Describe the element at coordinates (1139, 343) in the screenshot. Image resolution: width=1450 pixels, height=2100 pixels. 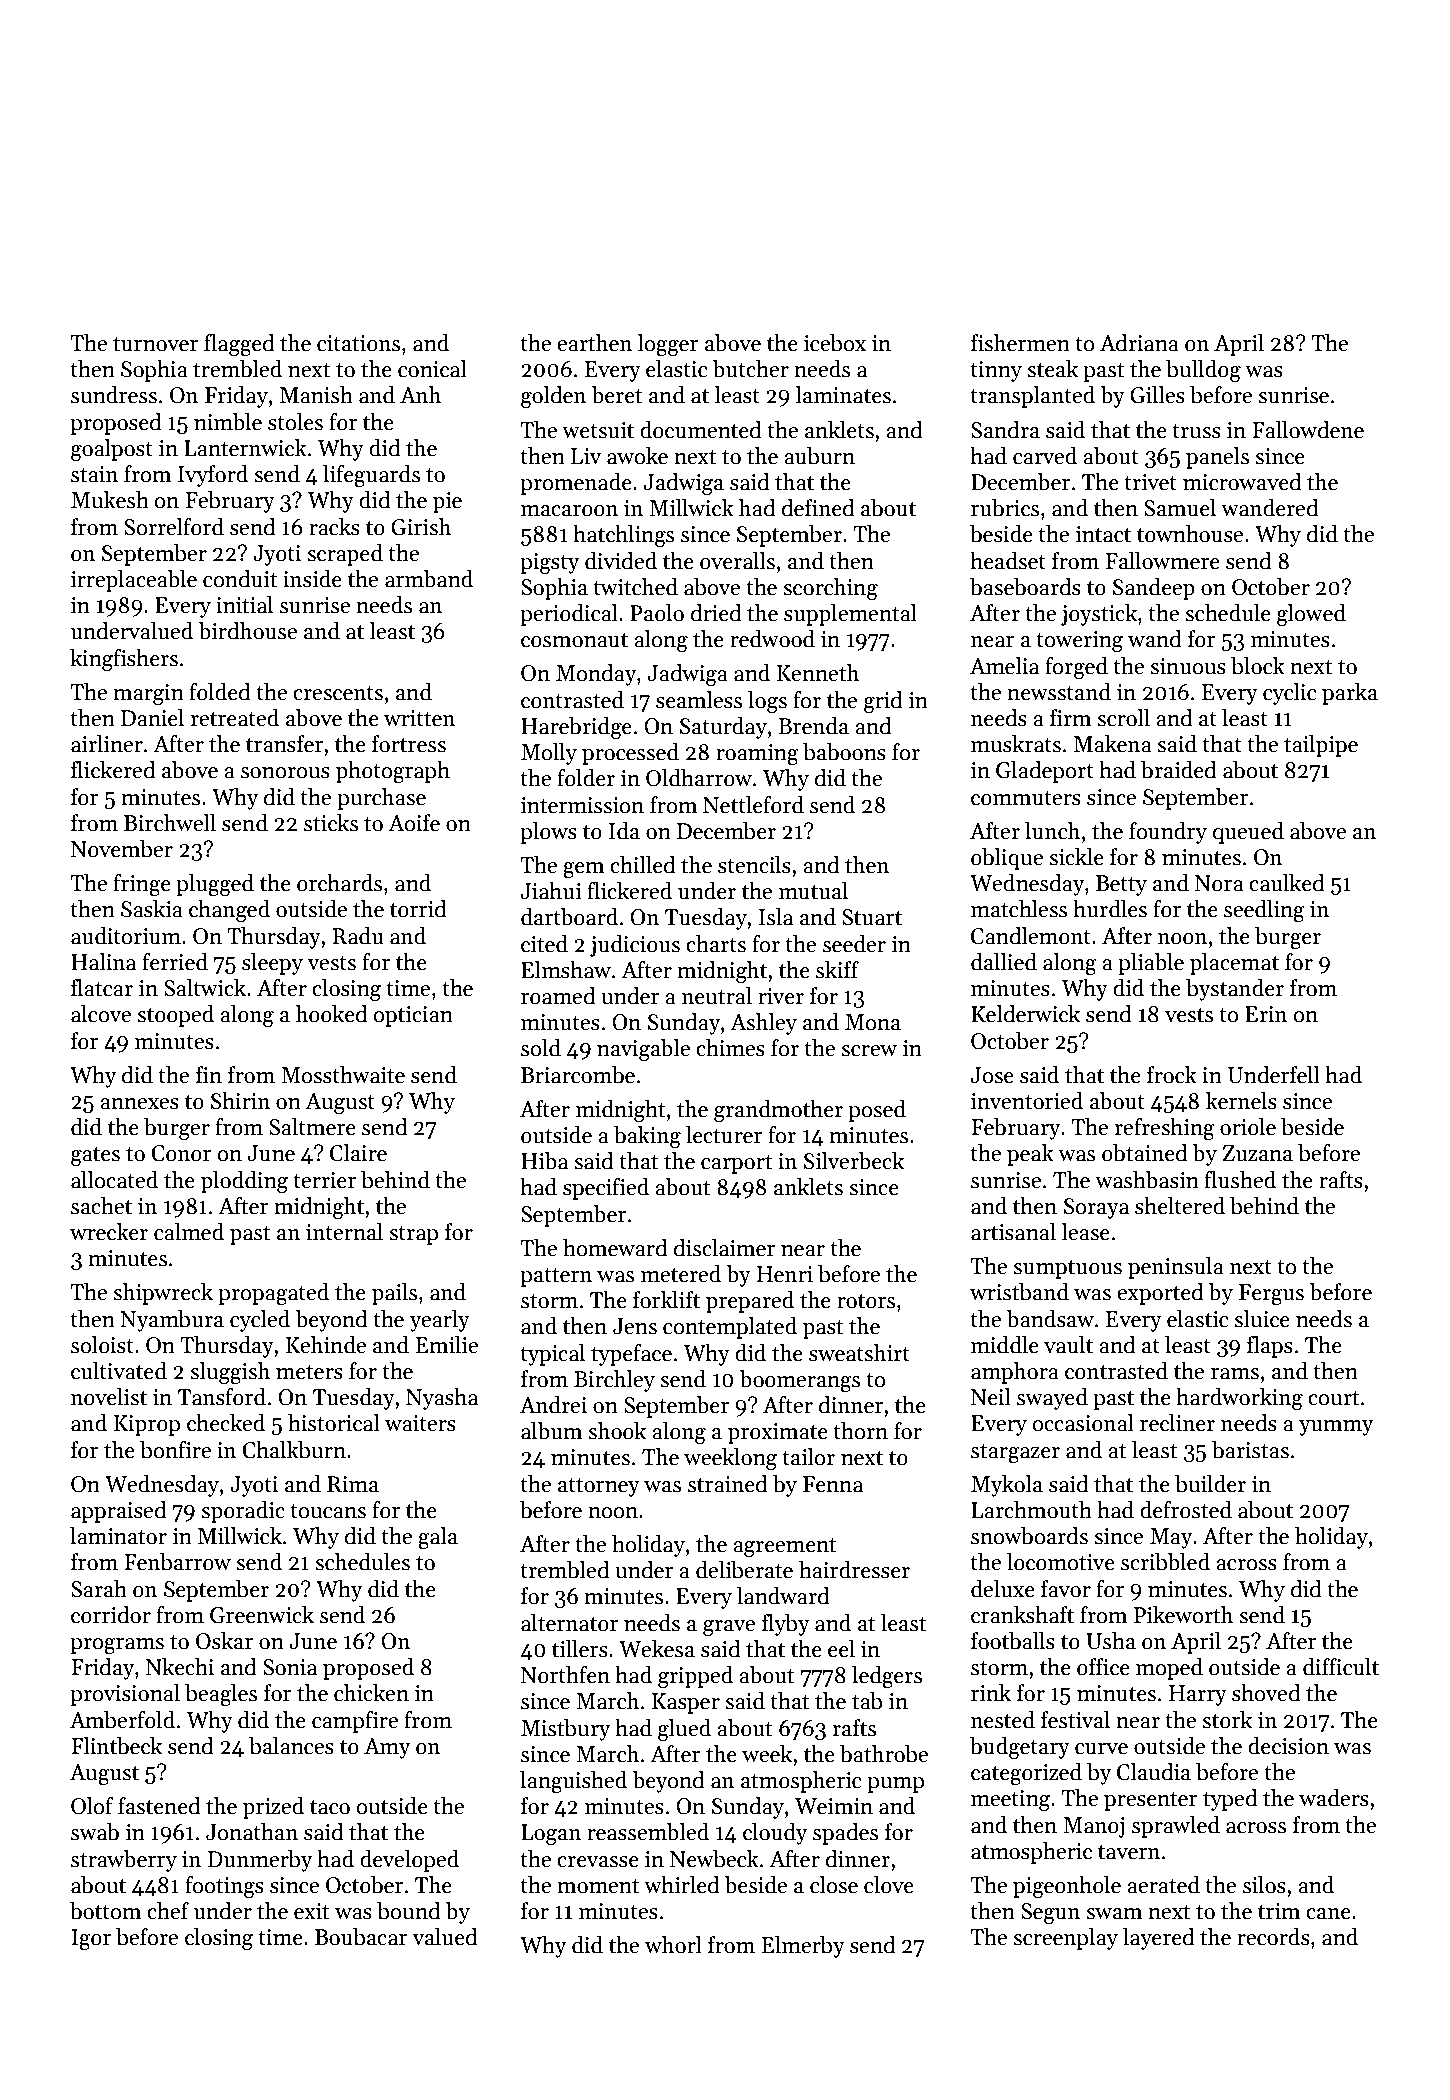
I see `Adriana` at that location.
